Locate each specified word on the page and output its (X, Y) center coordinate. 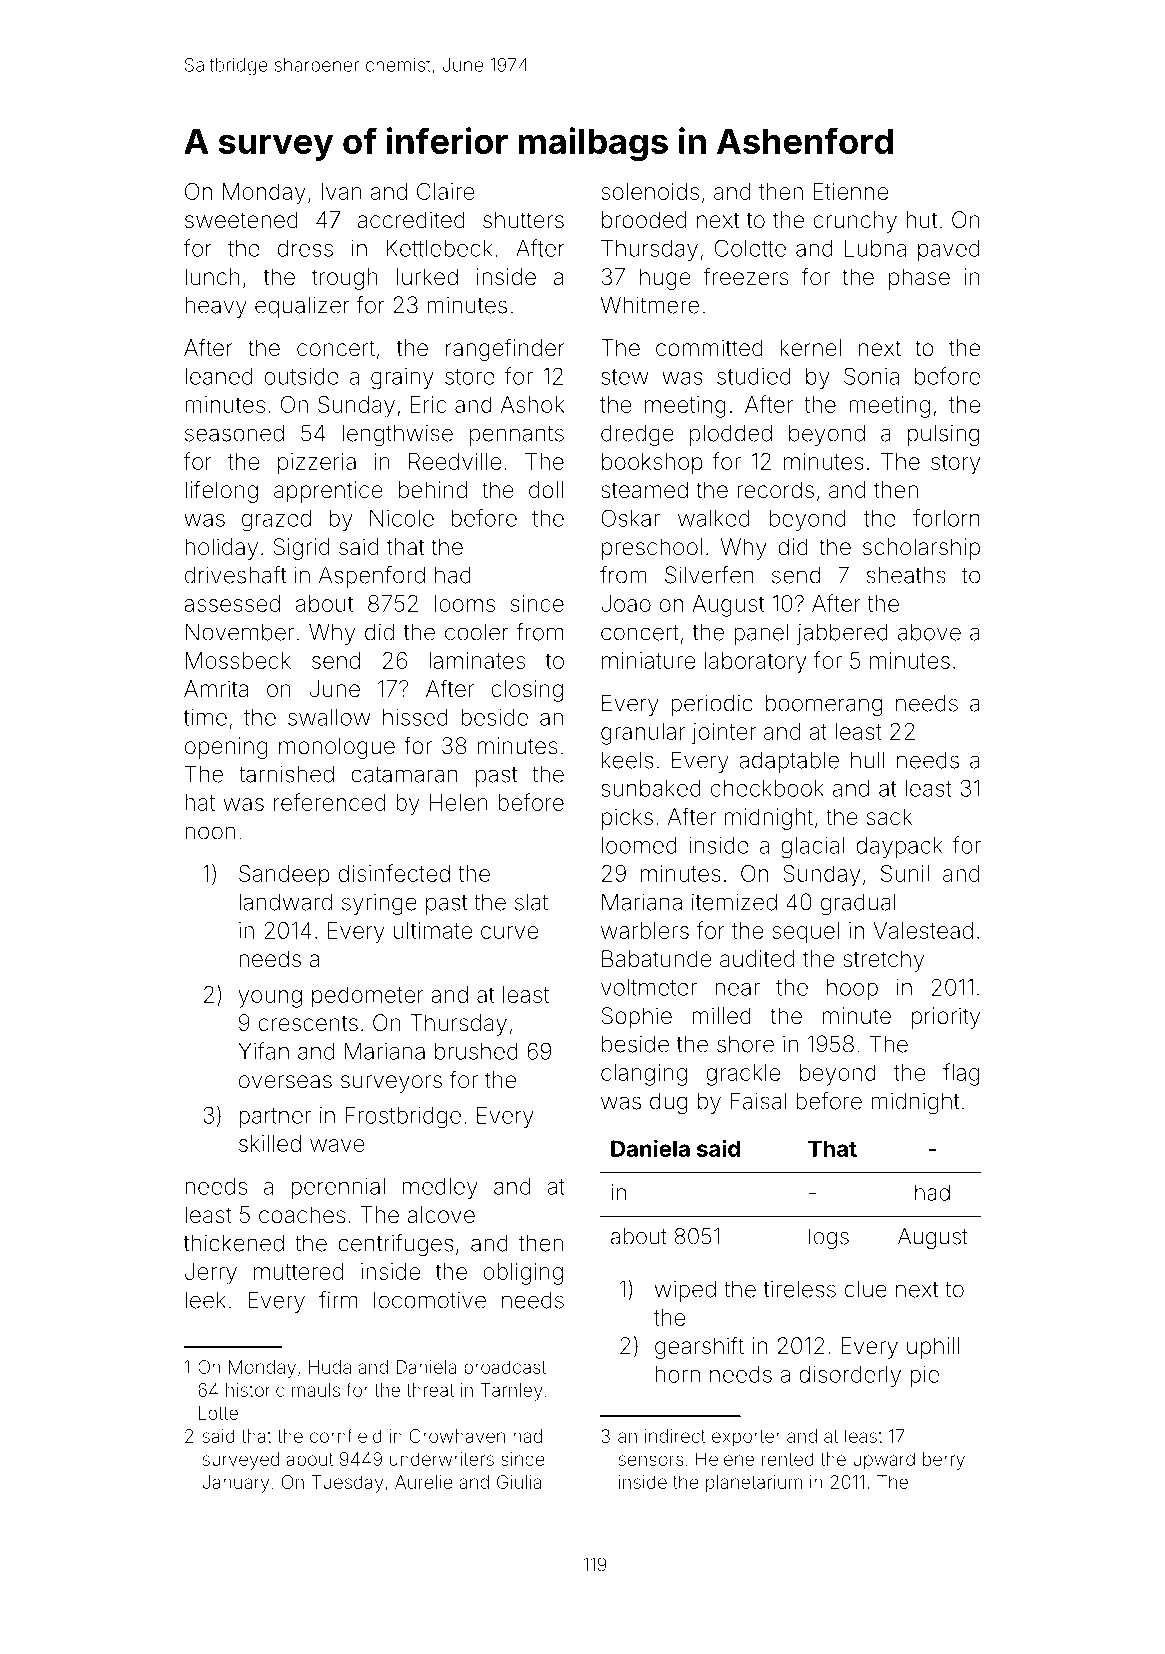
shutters (523, 220)
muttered (298, 1271)
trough (345, 279)
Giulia (519, 1482)
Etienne (850, 191)
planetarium (754, 1484)
